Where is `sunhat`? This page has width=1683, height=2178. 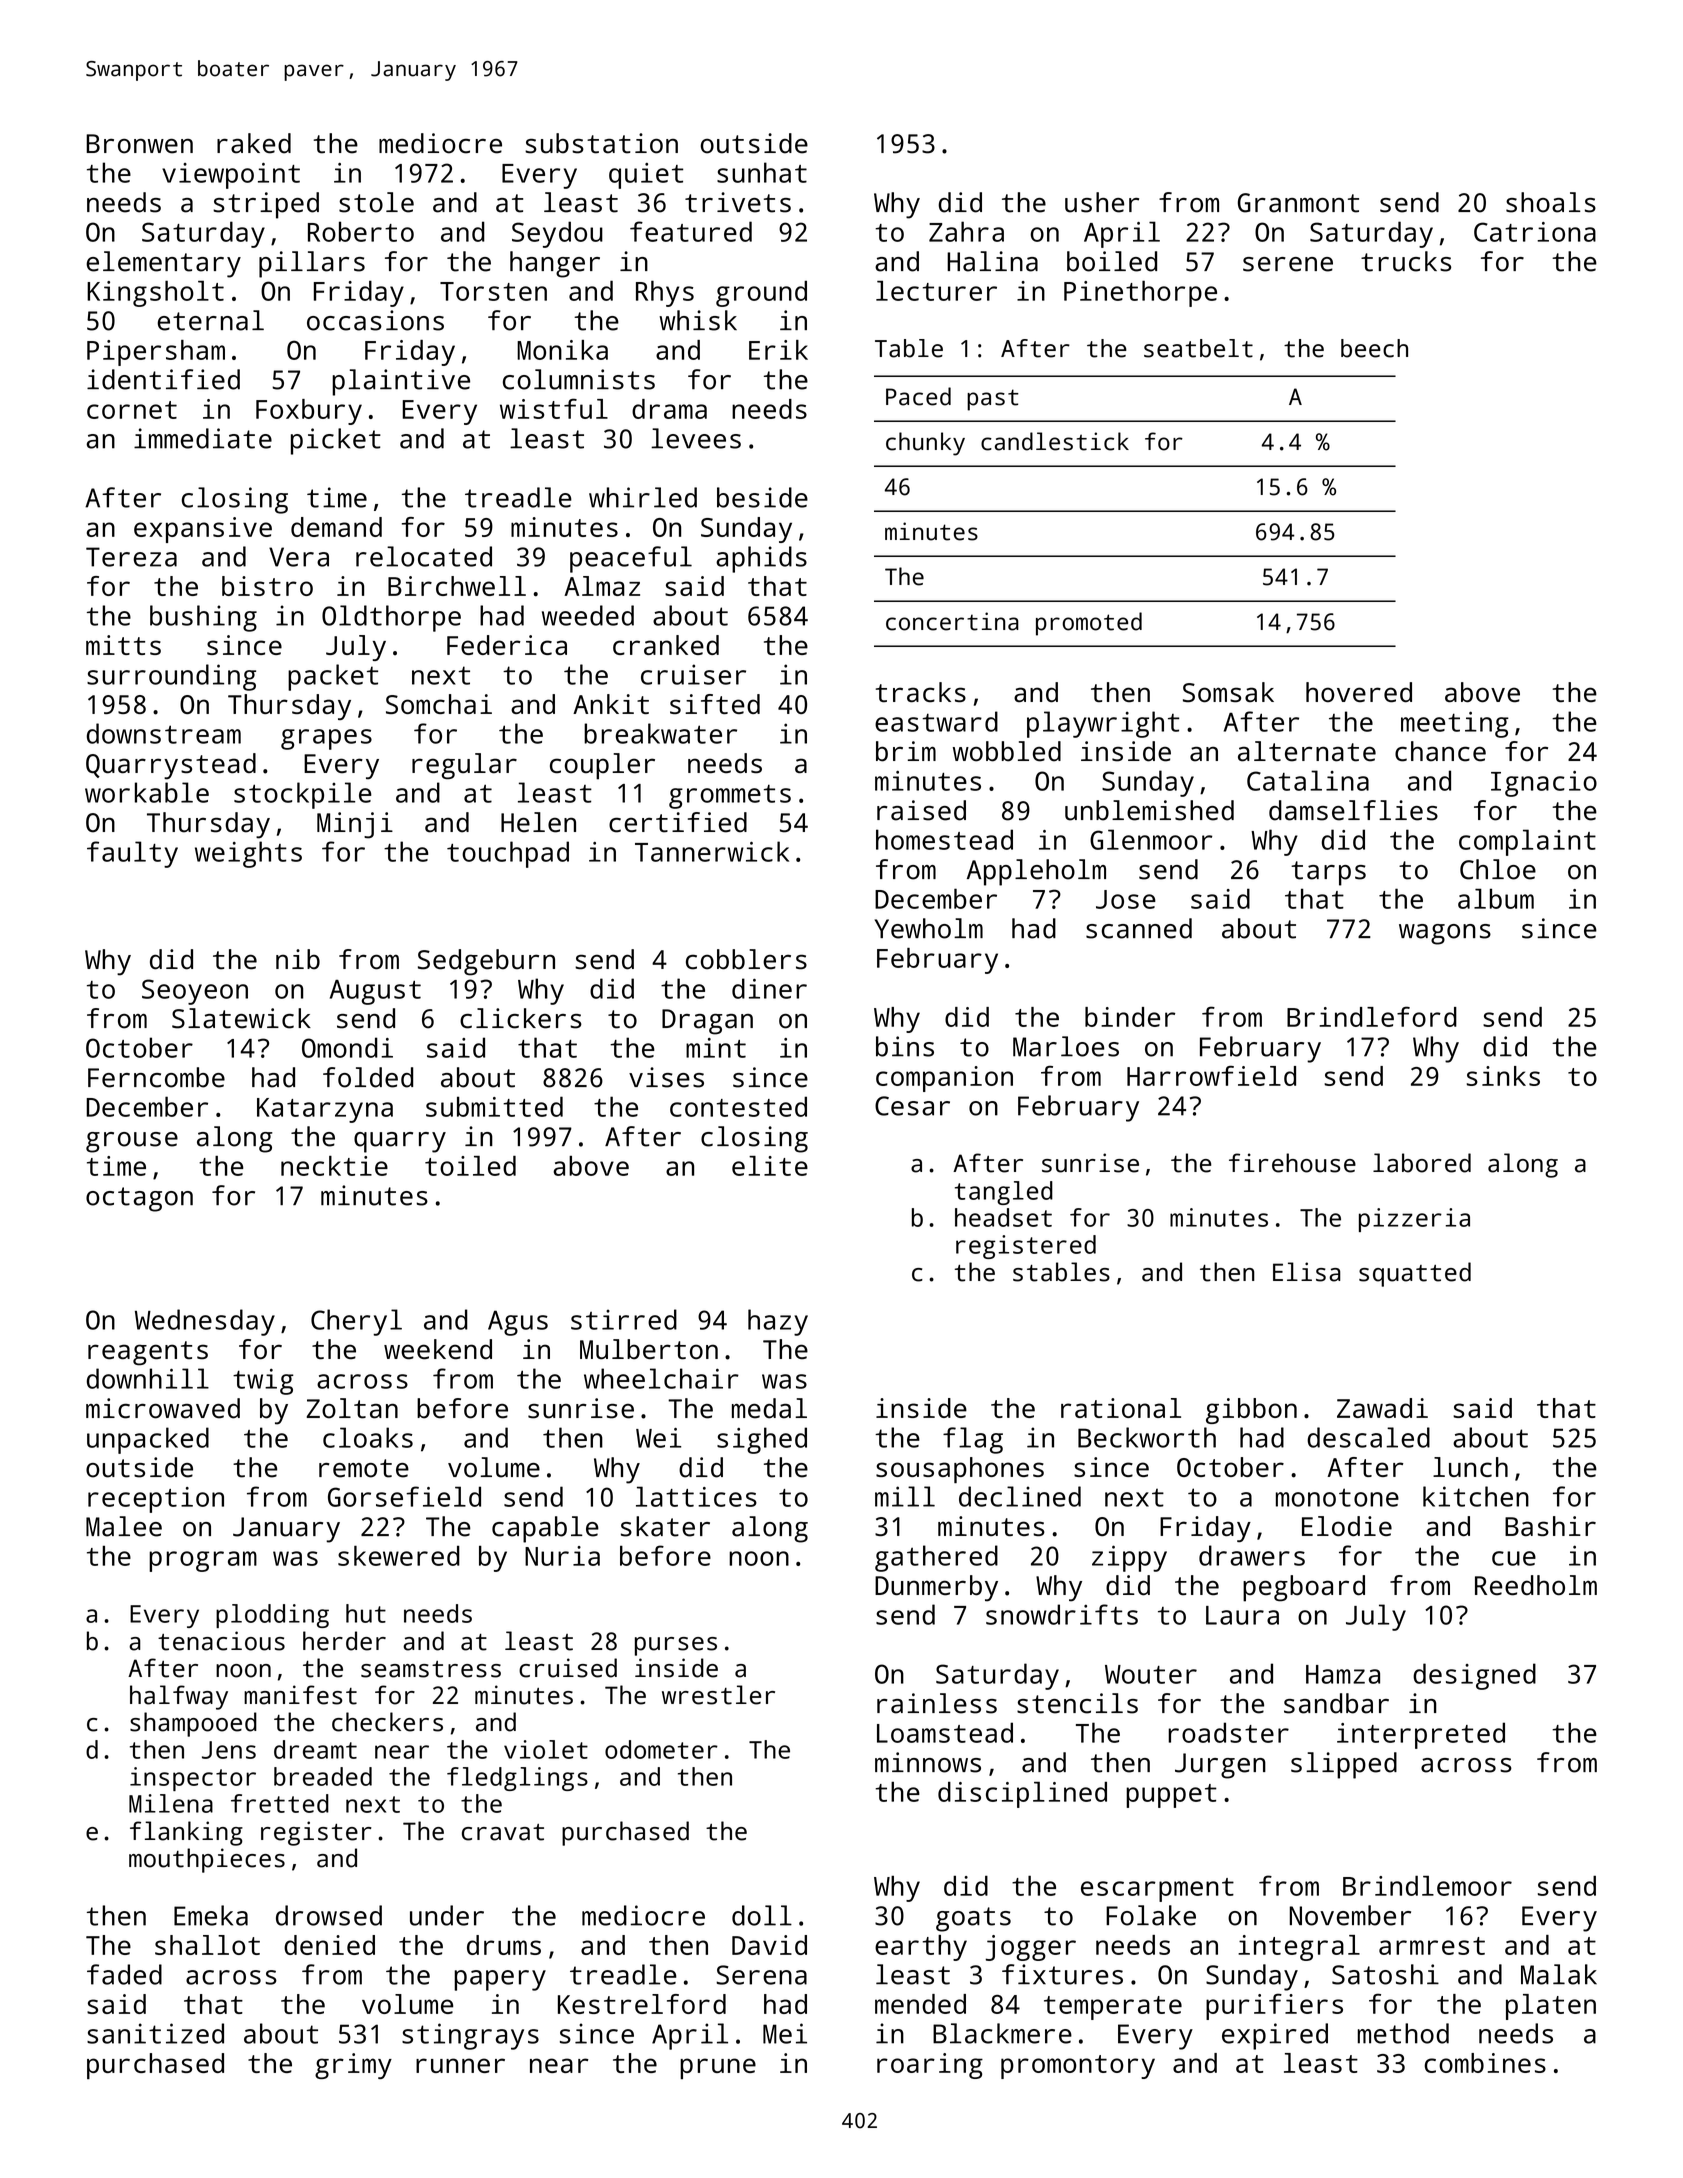
sunhat is located at coordinates (762, 172).
